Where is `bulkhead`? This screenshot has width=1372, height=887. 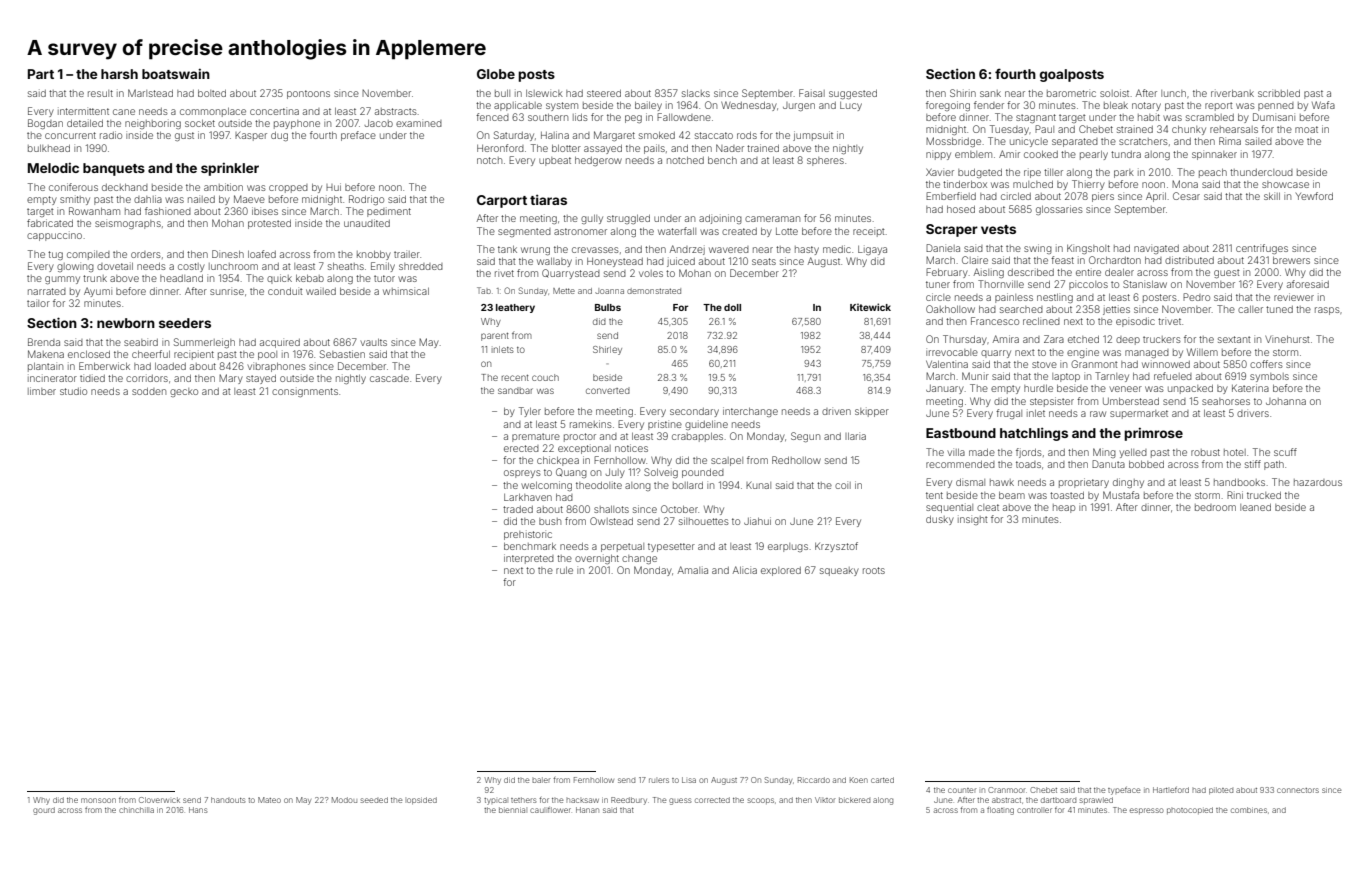 bulkhead is located at coordinates (49, 148).
